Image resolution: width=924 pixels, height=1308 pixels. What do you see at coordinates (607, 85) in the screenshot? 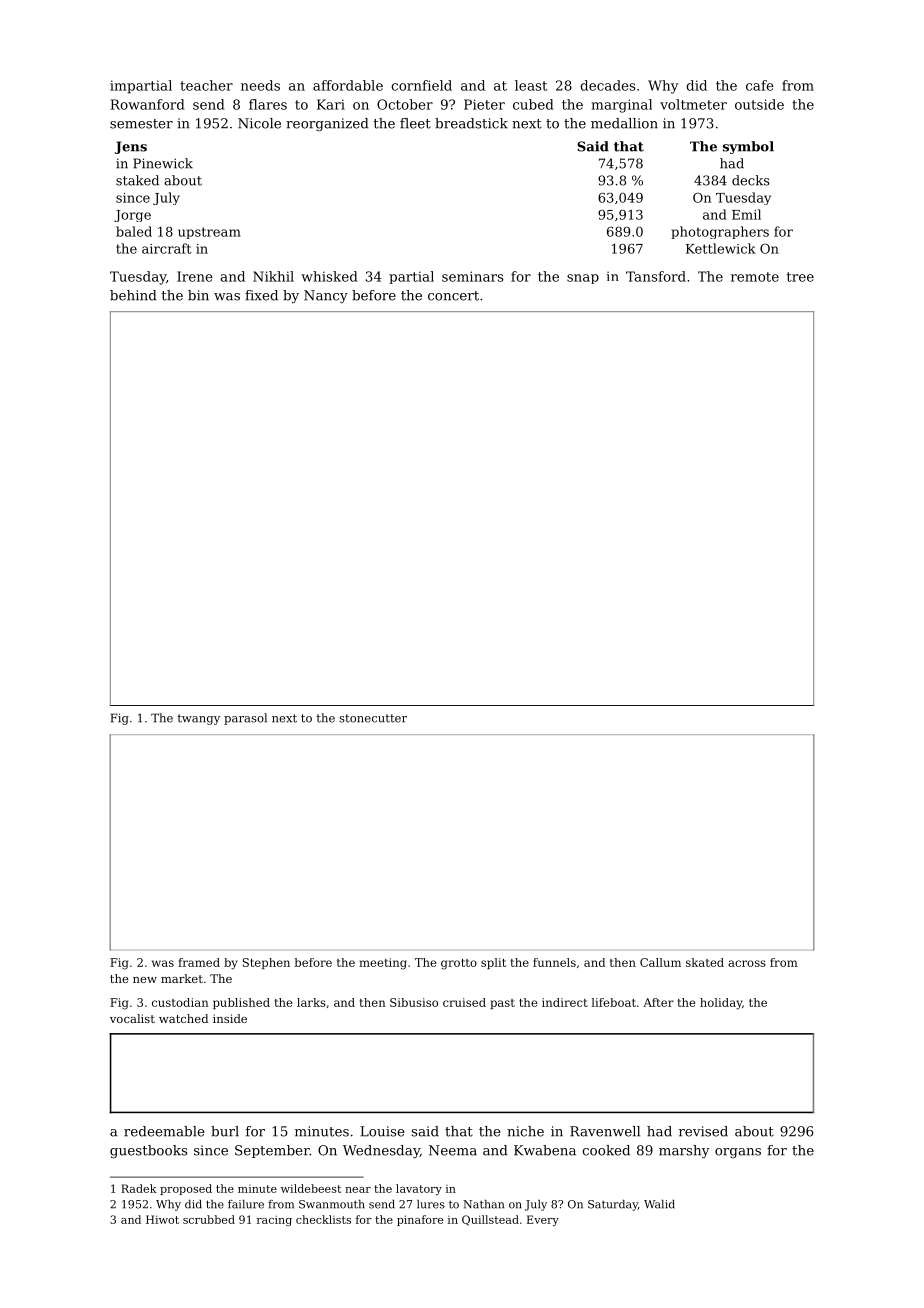
I see `decades` at bounding box center [607, 85].
